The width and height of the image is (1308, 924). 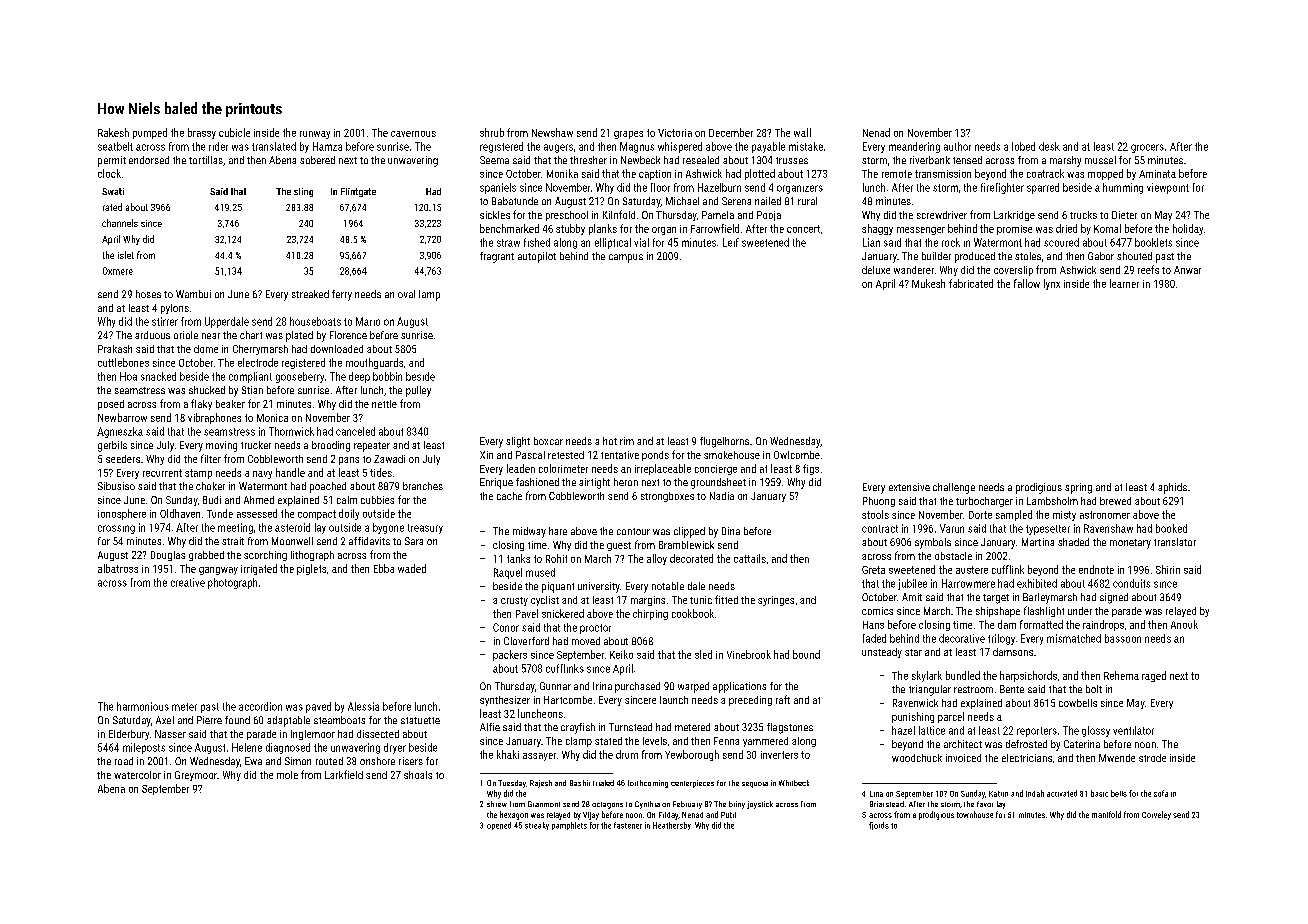 I want to click on Heathersby, so click(x=672, y=826).
